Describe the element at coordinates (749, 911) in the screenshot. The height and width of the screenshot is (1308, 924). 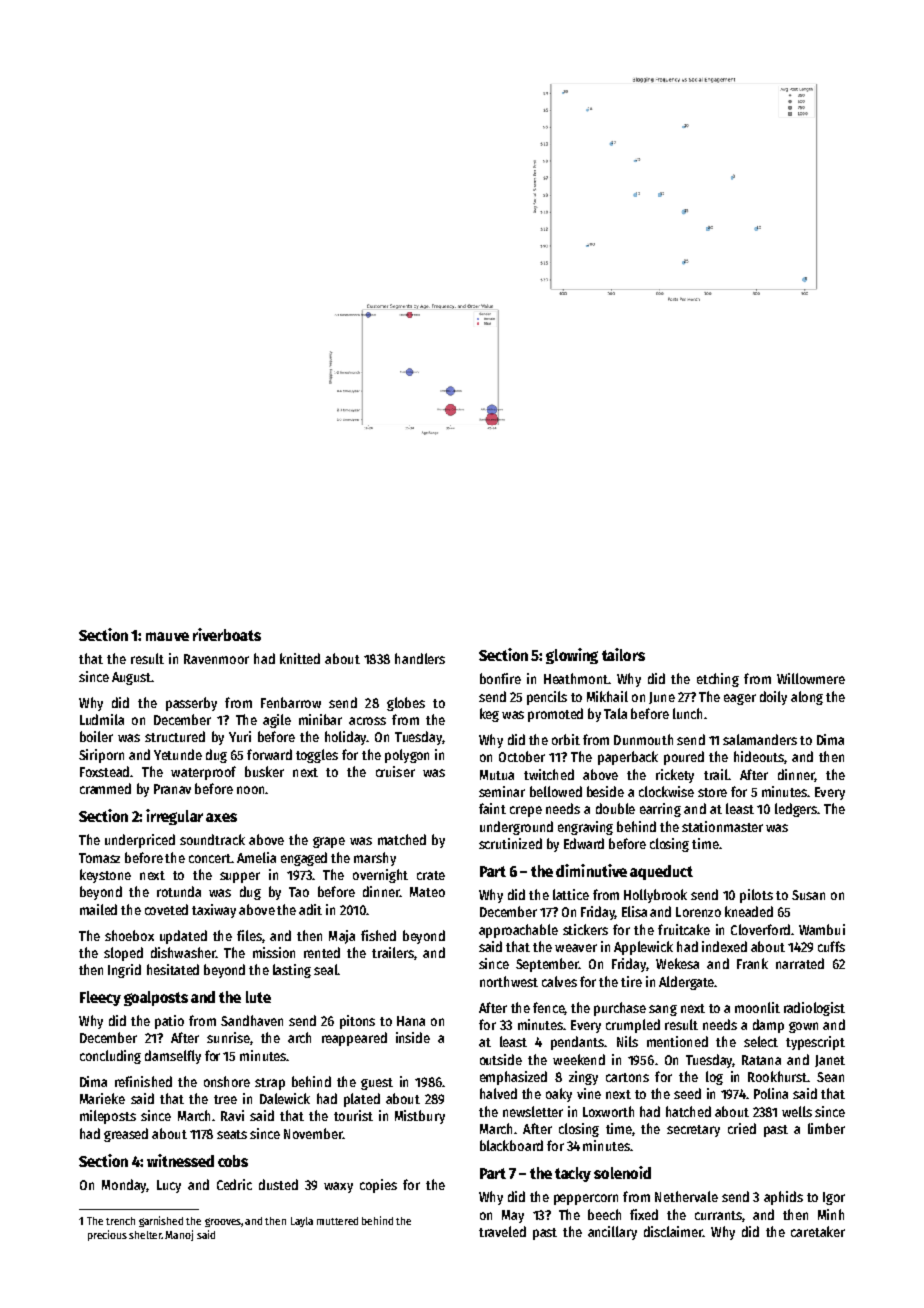
I see `kneaded` at that location.
